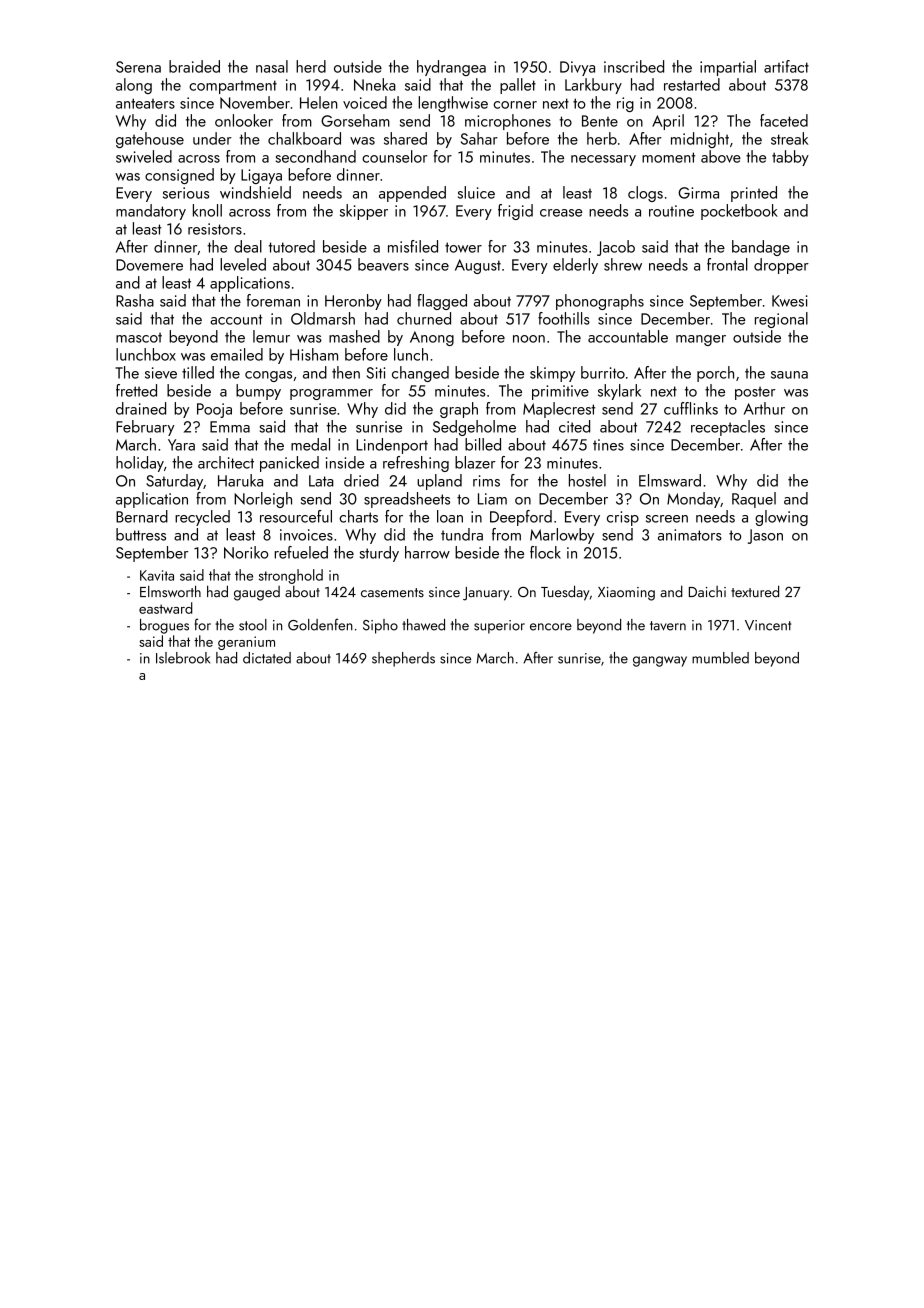  I want to click on Islebrook, so click(183, 658).
